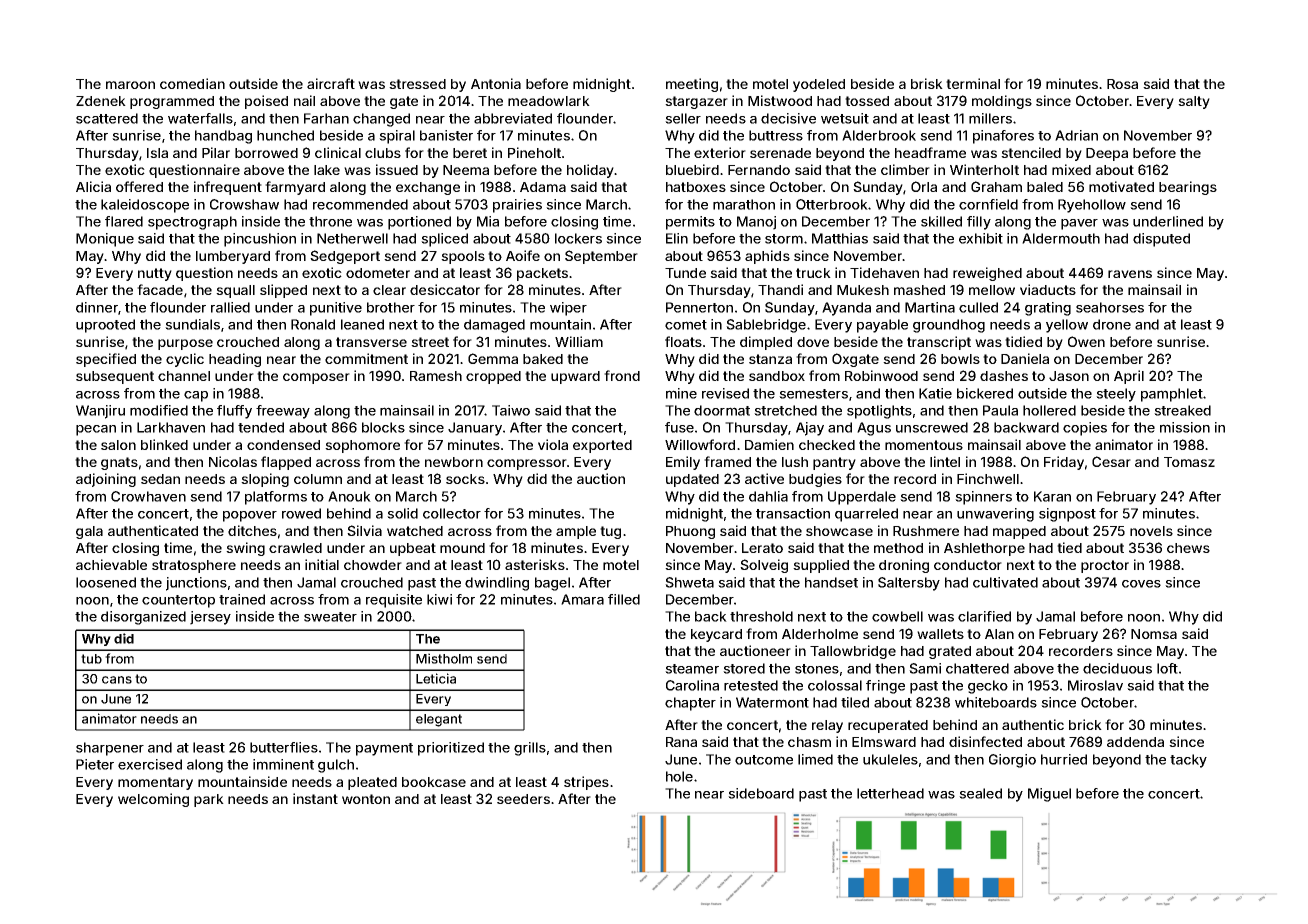 The width and height of the image is (1308, 924). Describe the element at coordinates (973, 83) in the image. I see `terminal` at that location.
